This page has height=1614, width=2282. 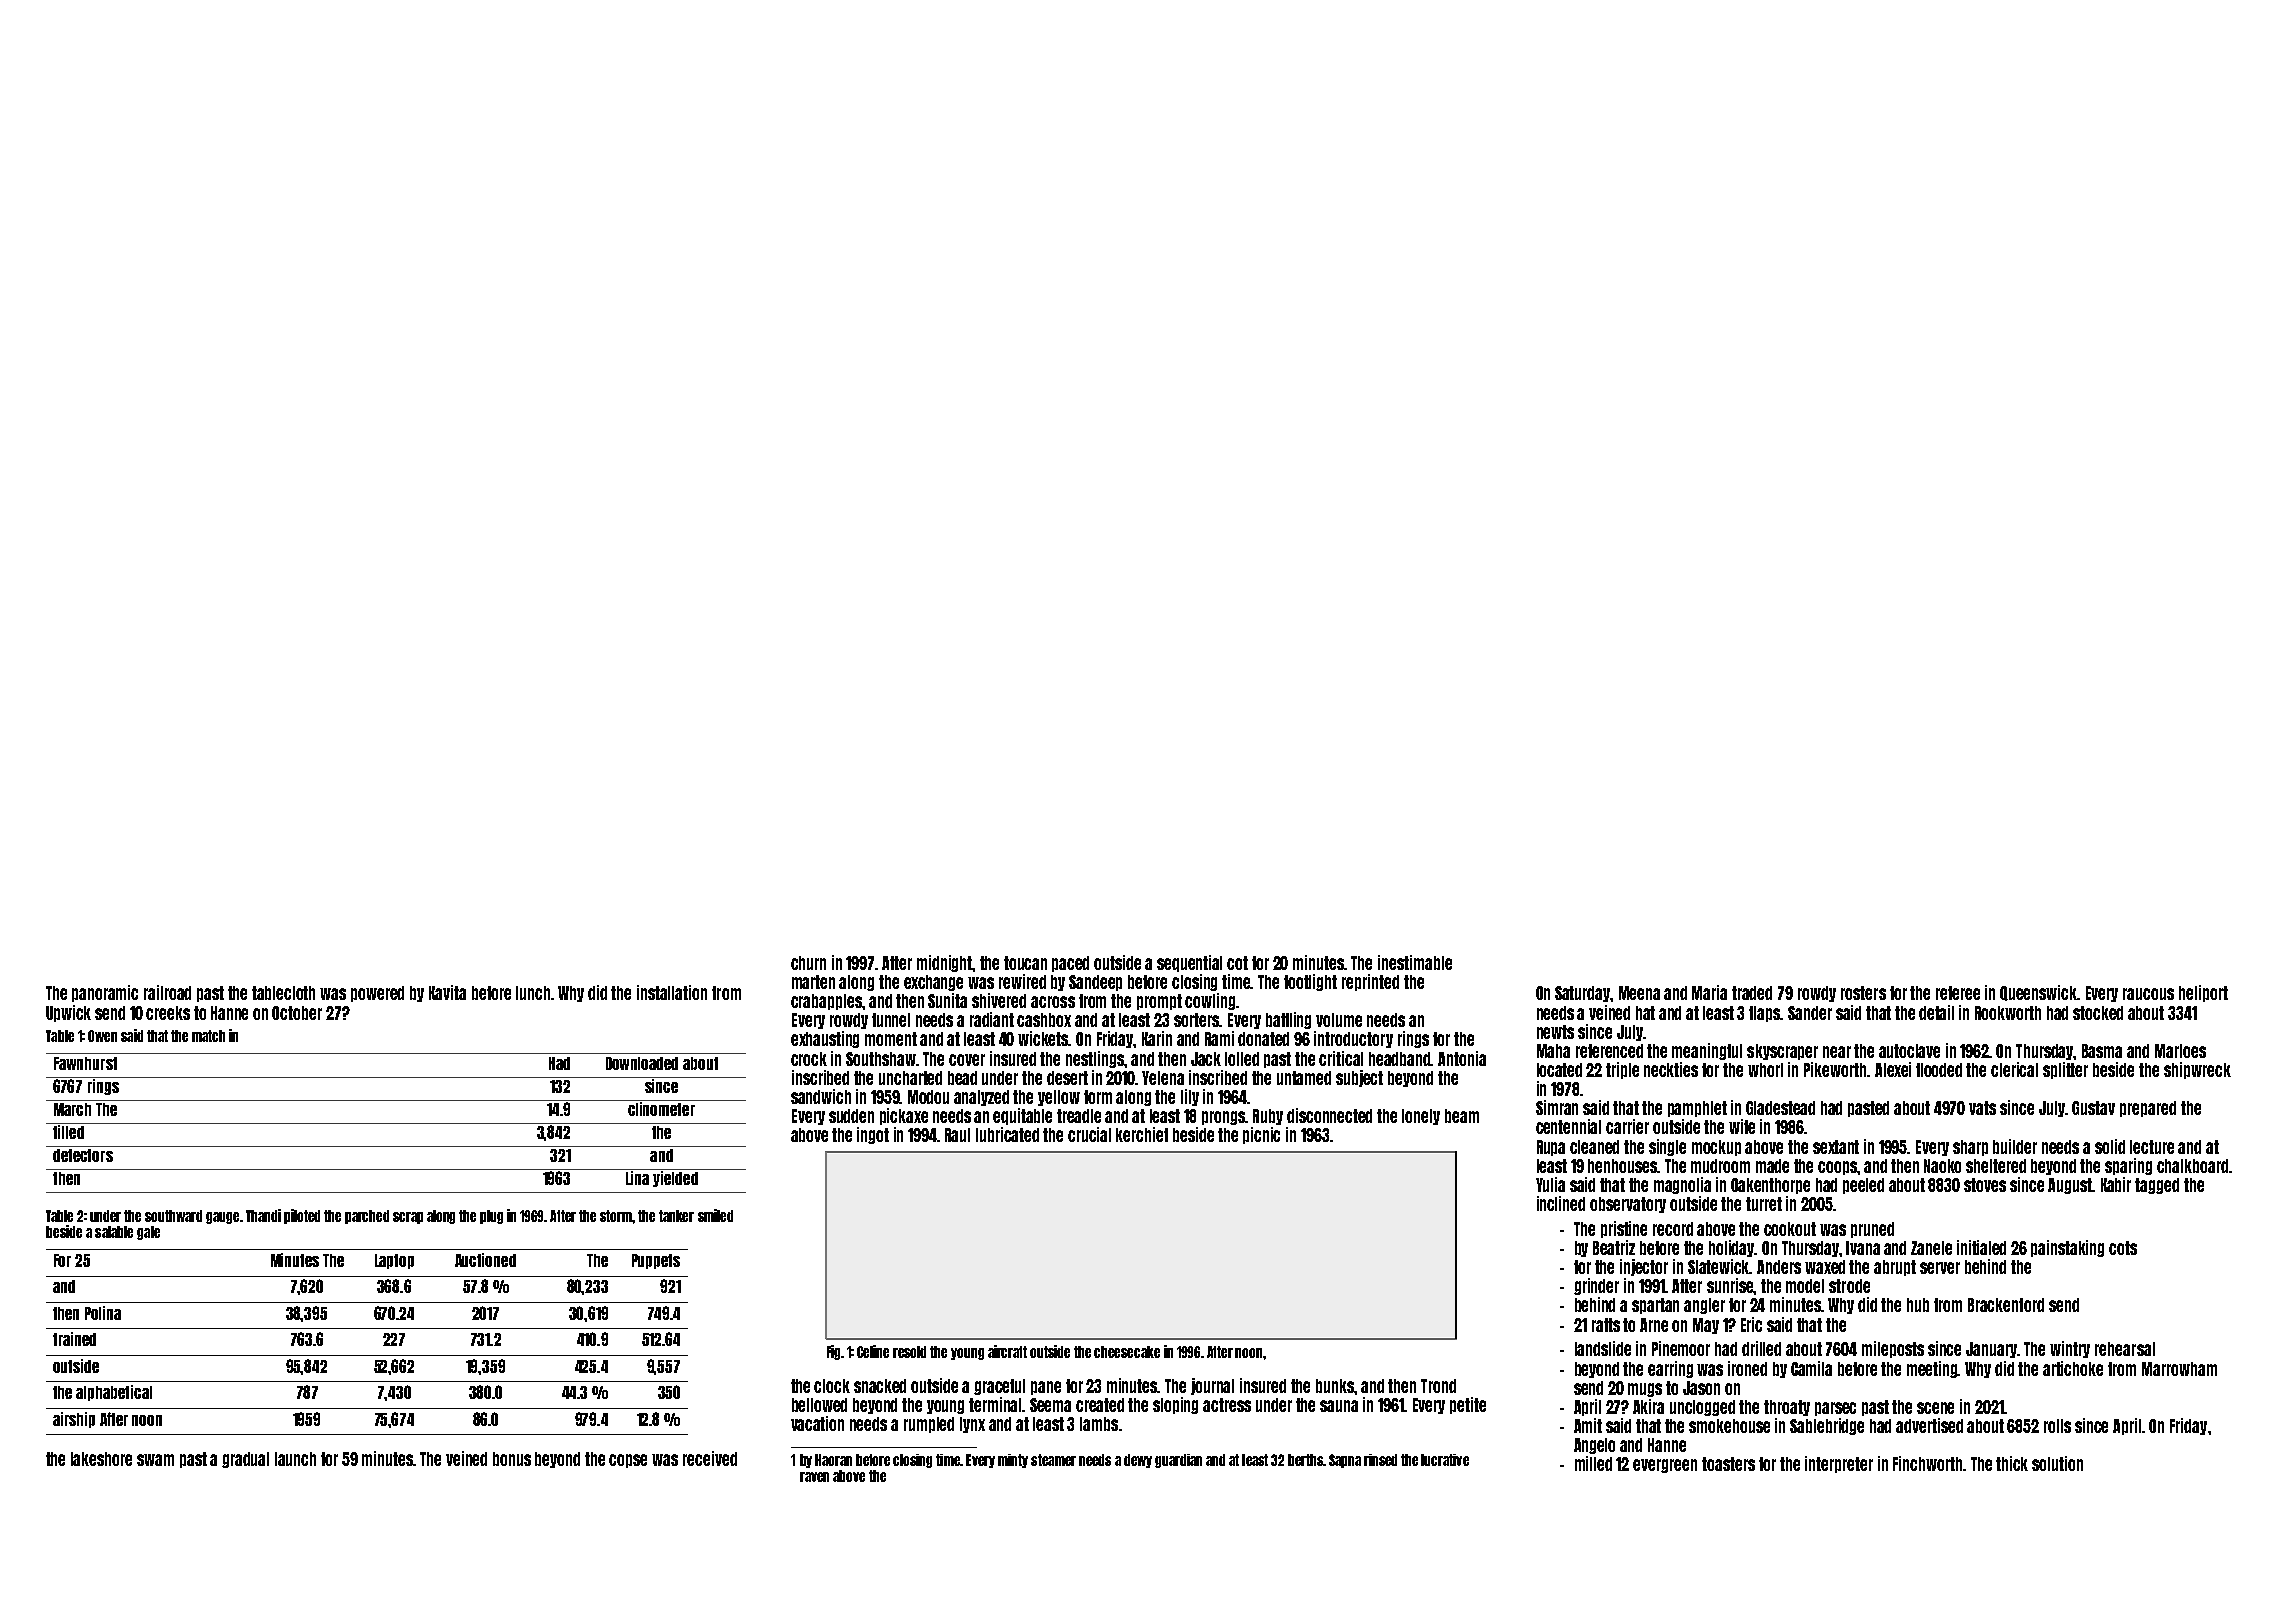 What do you see at coordinates (1550, 1184) in the page?
I see `Yulia` at bounding box center [1550, 1184].
